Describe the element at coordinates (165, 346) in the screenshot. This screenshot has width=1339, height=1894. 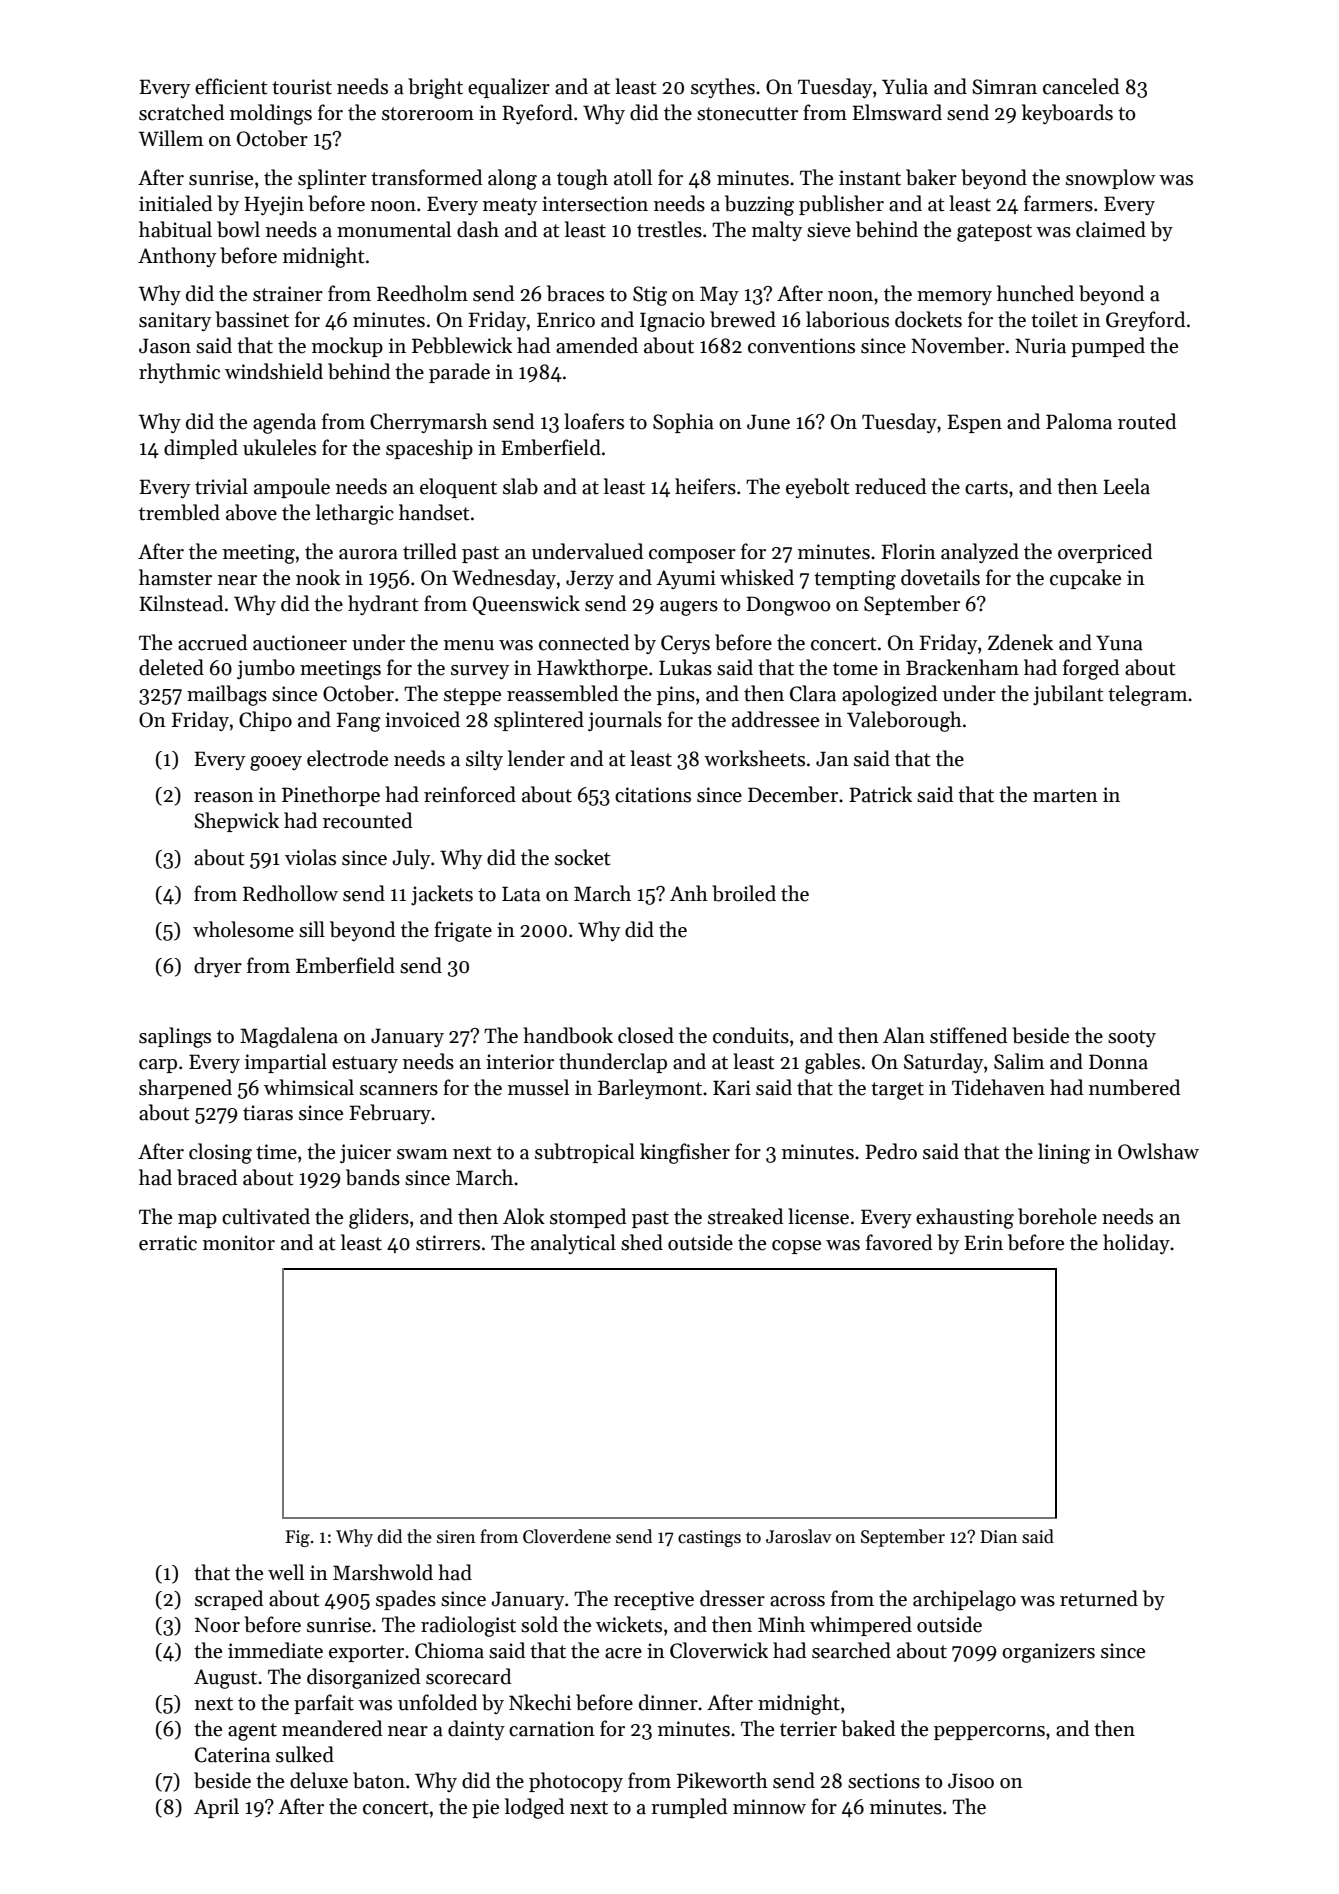
I see `Jason` at that location.
